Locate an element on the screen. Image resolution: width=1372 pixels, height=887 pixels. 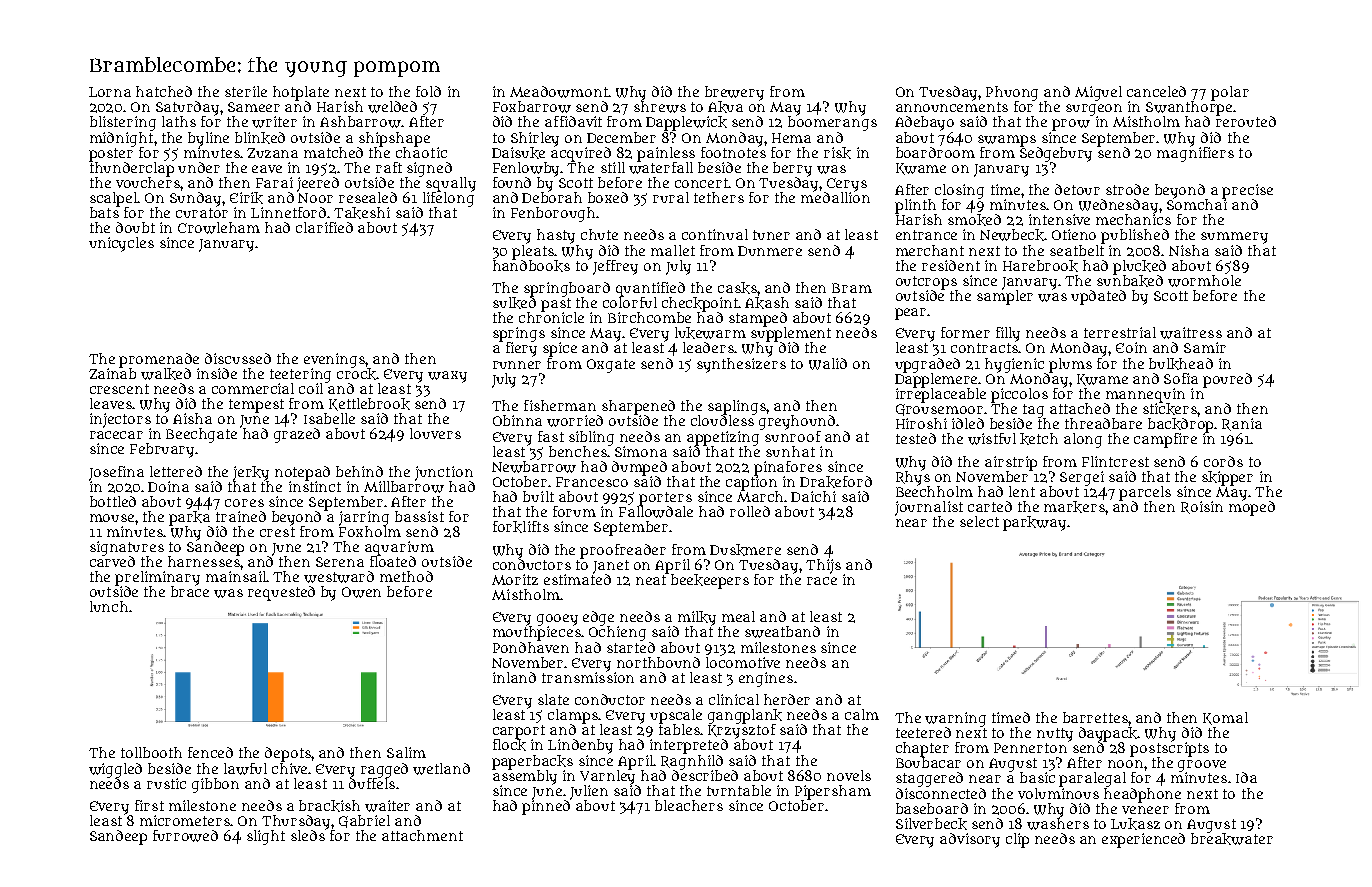
Pipersham is located at coordinates (833, 792).
